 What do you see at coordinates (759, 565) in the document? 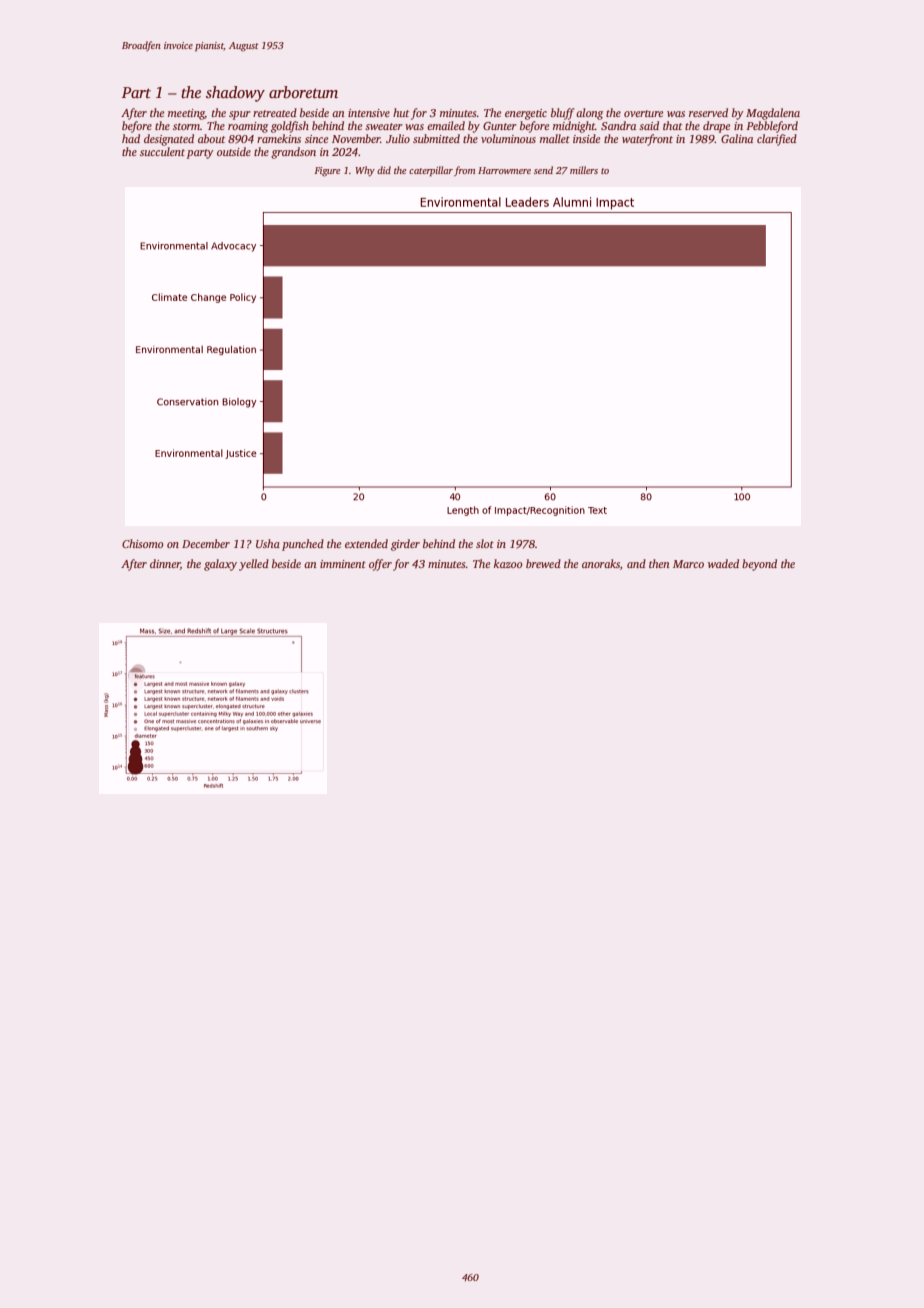
I see `beyond` at bounding box center [759, 565].
